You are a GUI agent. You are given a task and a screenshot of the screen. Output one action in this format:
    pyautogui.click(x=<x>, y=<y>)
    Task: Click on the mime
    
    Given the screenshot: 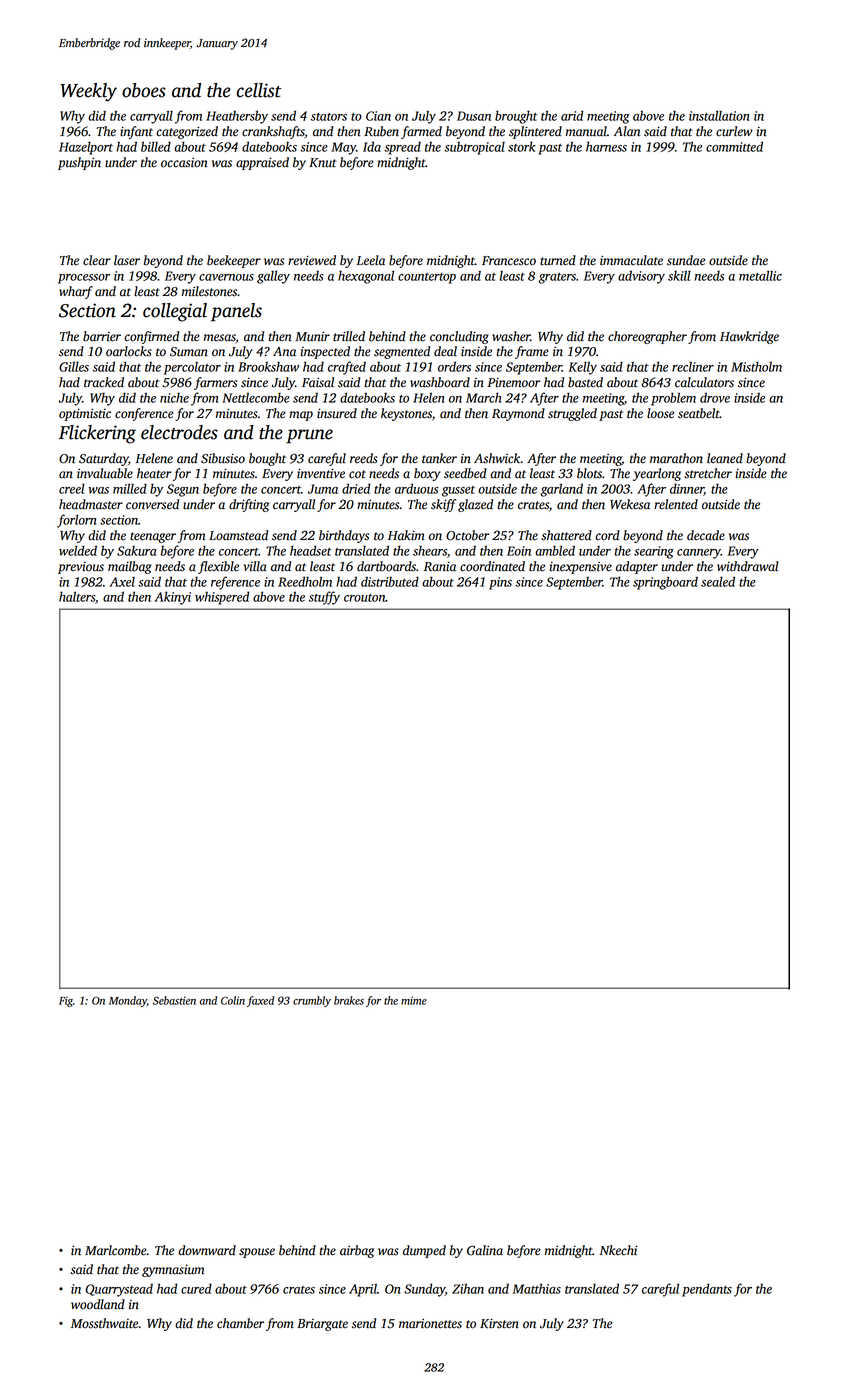 What is the action you would take?
    pyautogui.click(x=414, y=1000)
